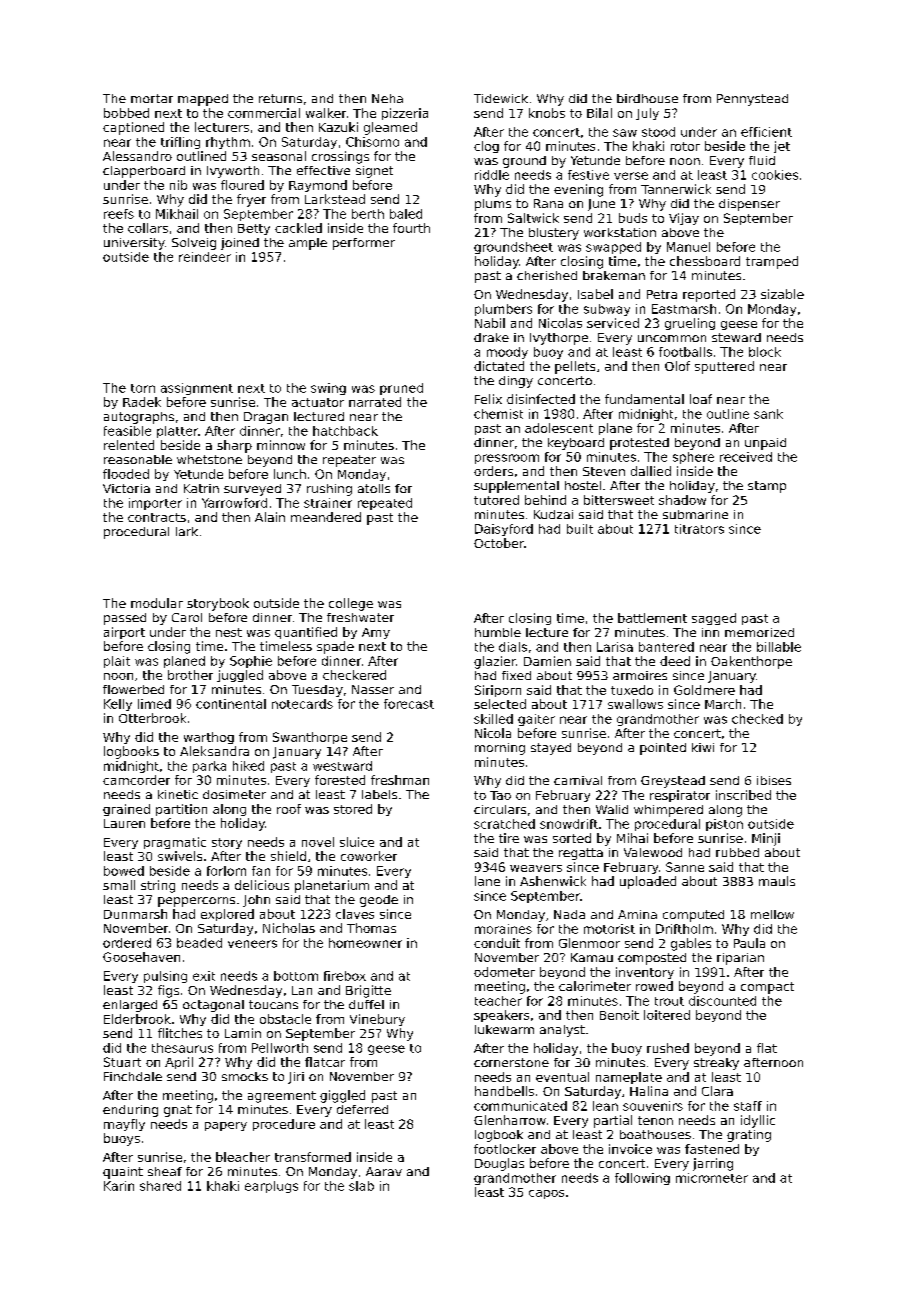  I want to click on fan, so click(261, 871).
